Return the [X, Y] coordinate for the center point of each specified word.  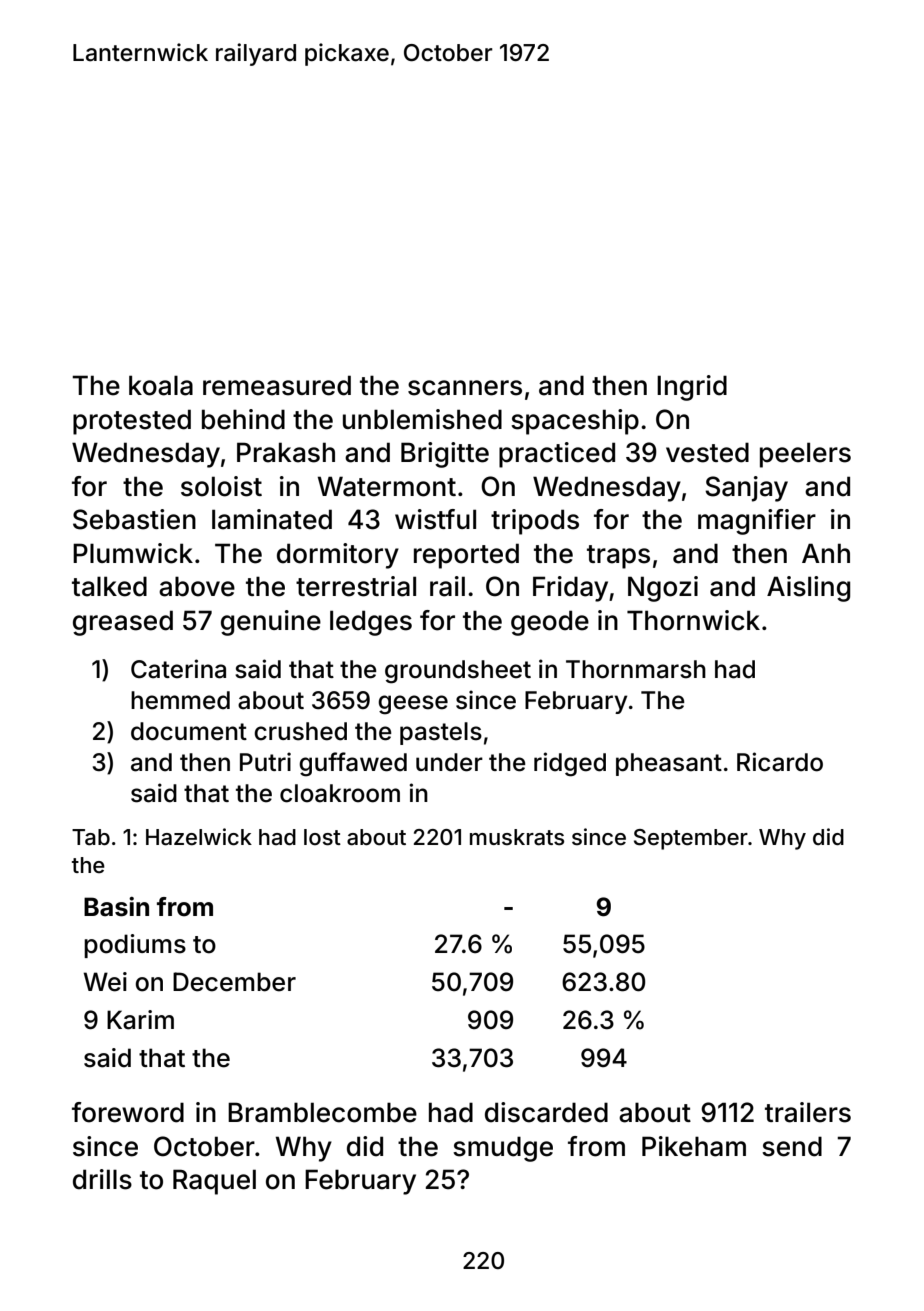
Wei [105, 982]
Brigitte [445, 455]
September [691, 839]
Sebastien [134, 519]
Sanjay [746, 489]
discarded [546, 1112]
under [449, 762]
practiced [557, 455]
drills [102, 1179]
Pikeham [694, 1146]
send [792, 1146]
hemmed [180, 700]
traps [618, 557]
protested [132, 422]
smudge [503, 1149]
